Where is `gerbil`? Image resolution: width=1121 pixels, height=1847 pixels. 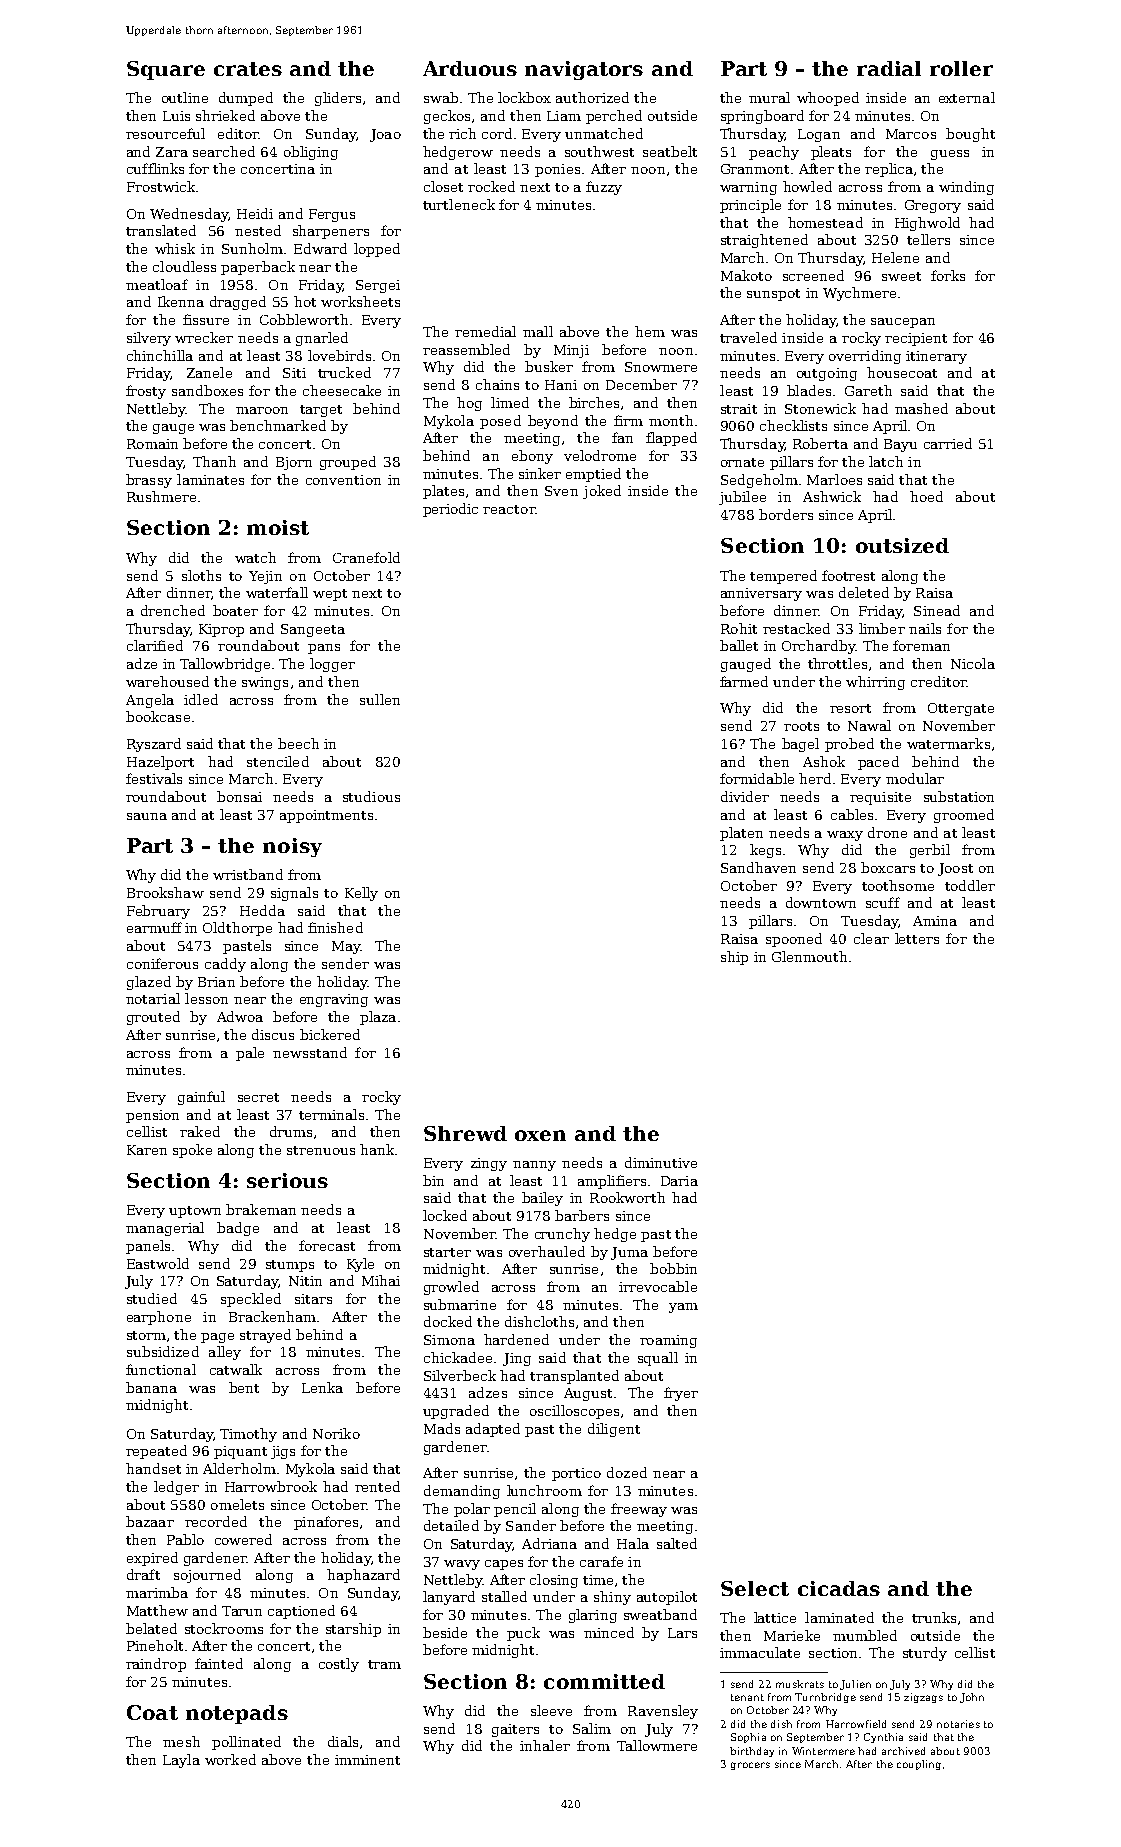 gerbil is located at coordinates (930, 851).
